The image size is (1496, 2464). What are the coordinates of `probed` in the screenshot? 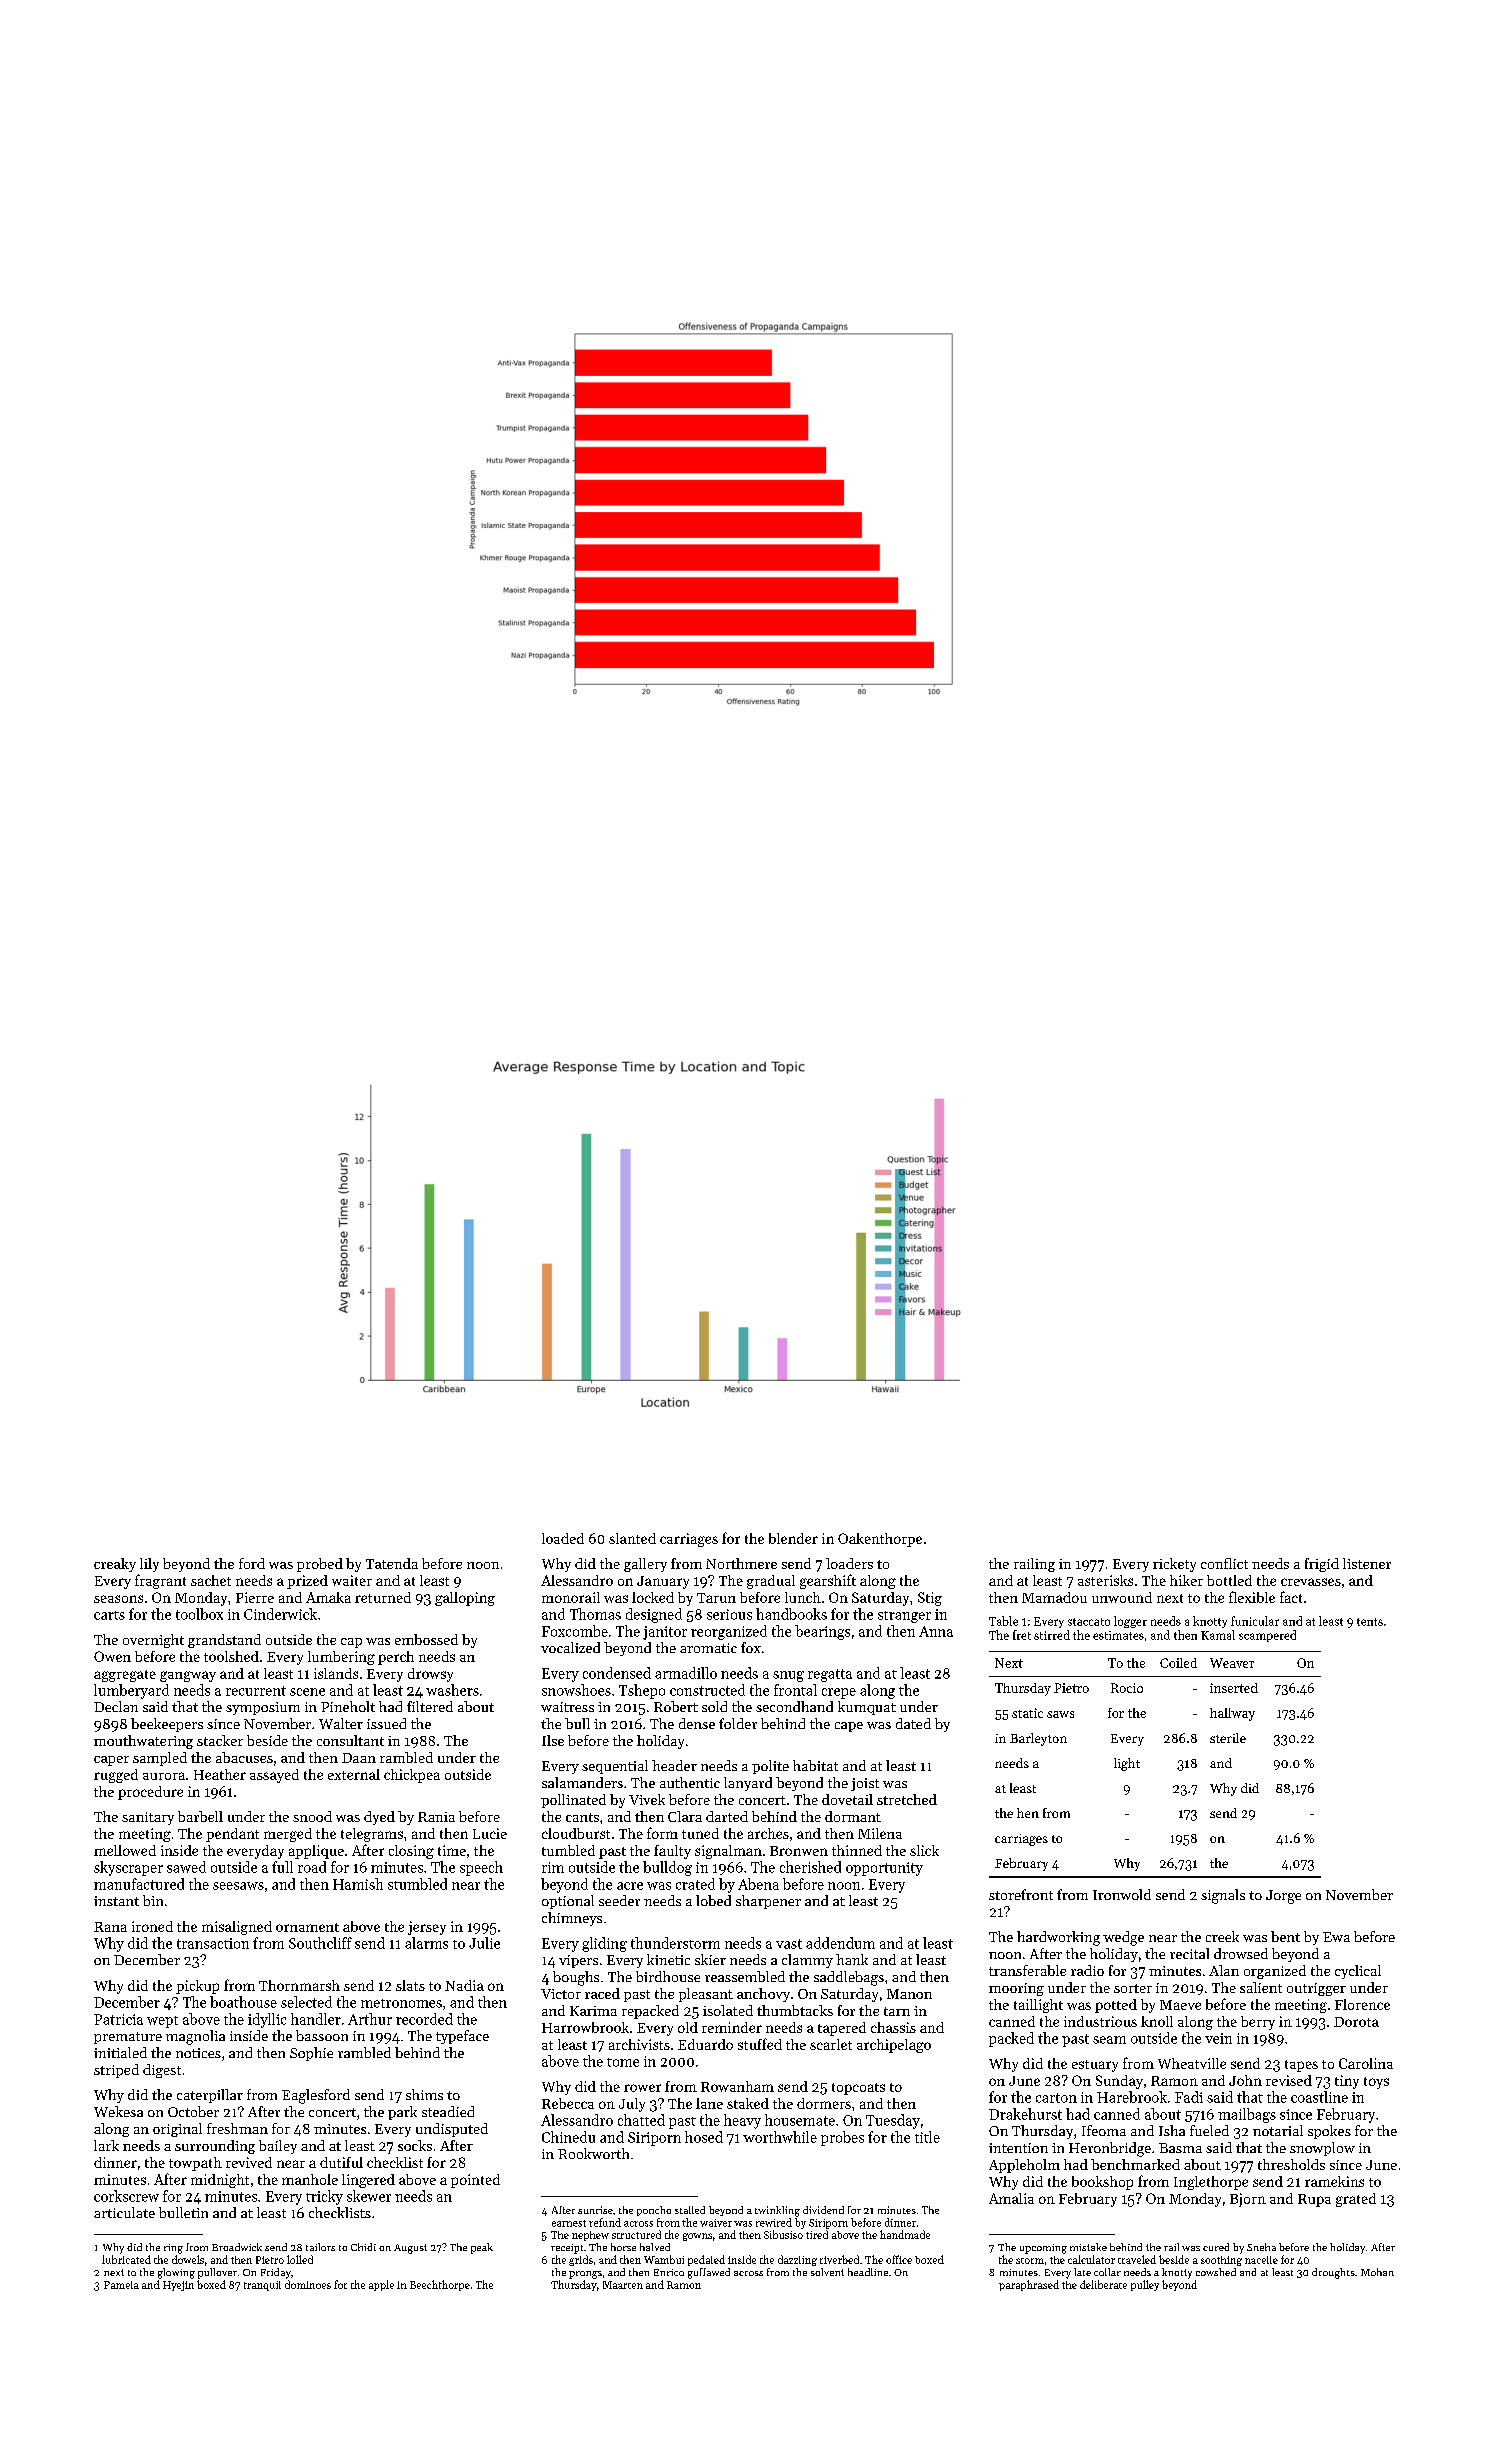 It's located at (320, 1565).
